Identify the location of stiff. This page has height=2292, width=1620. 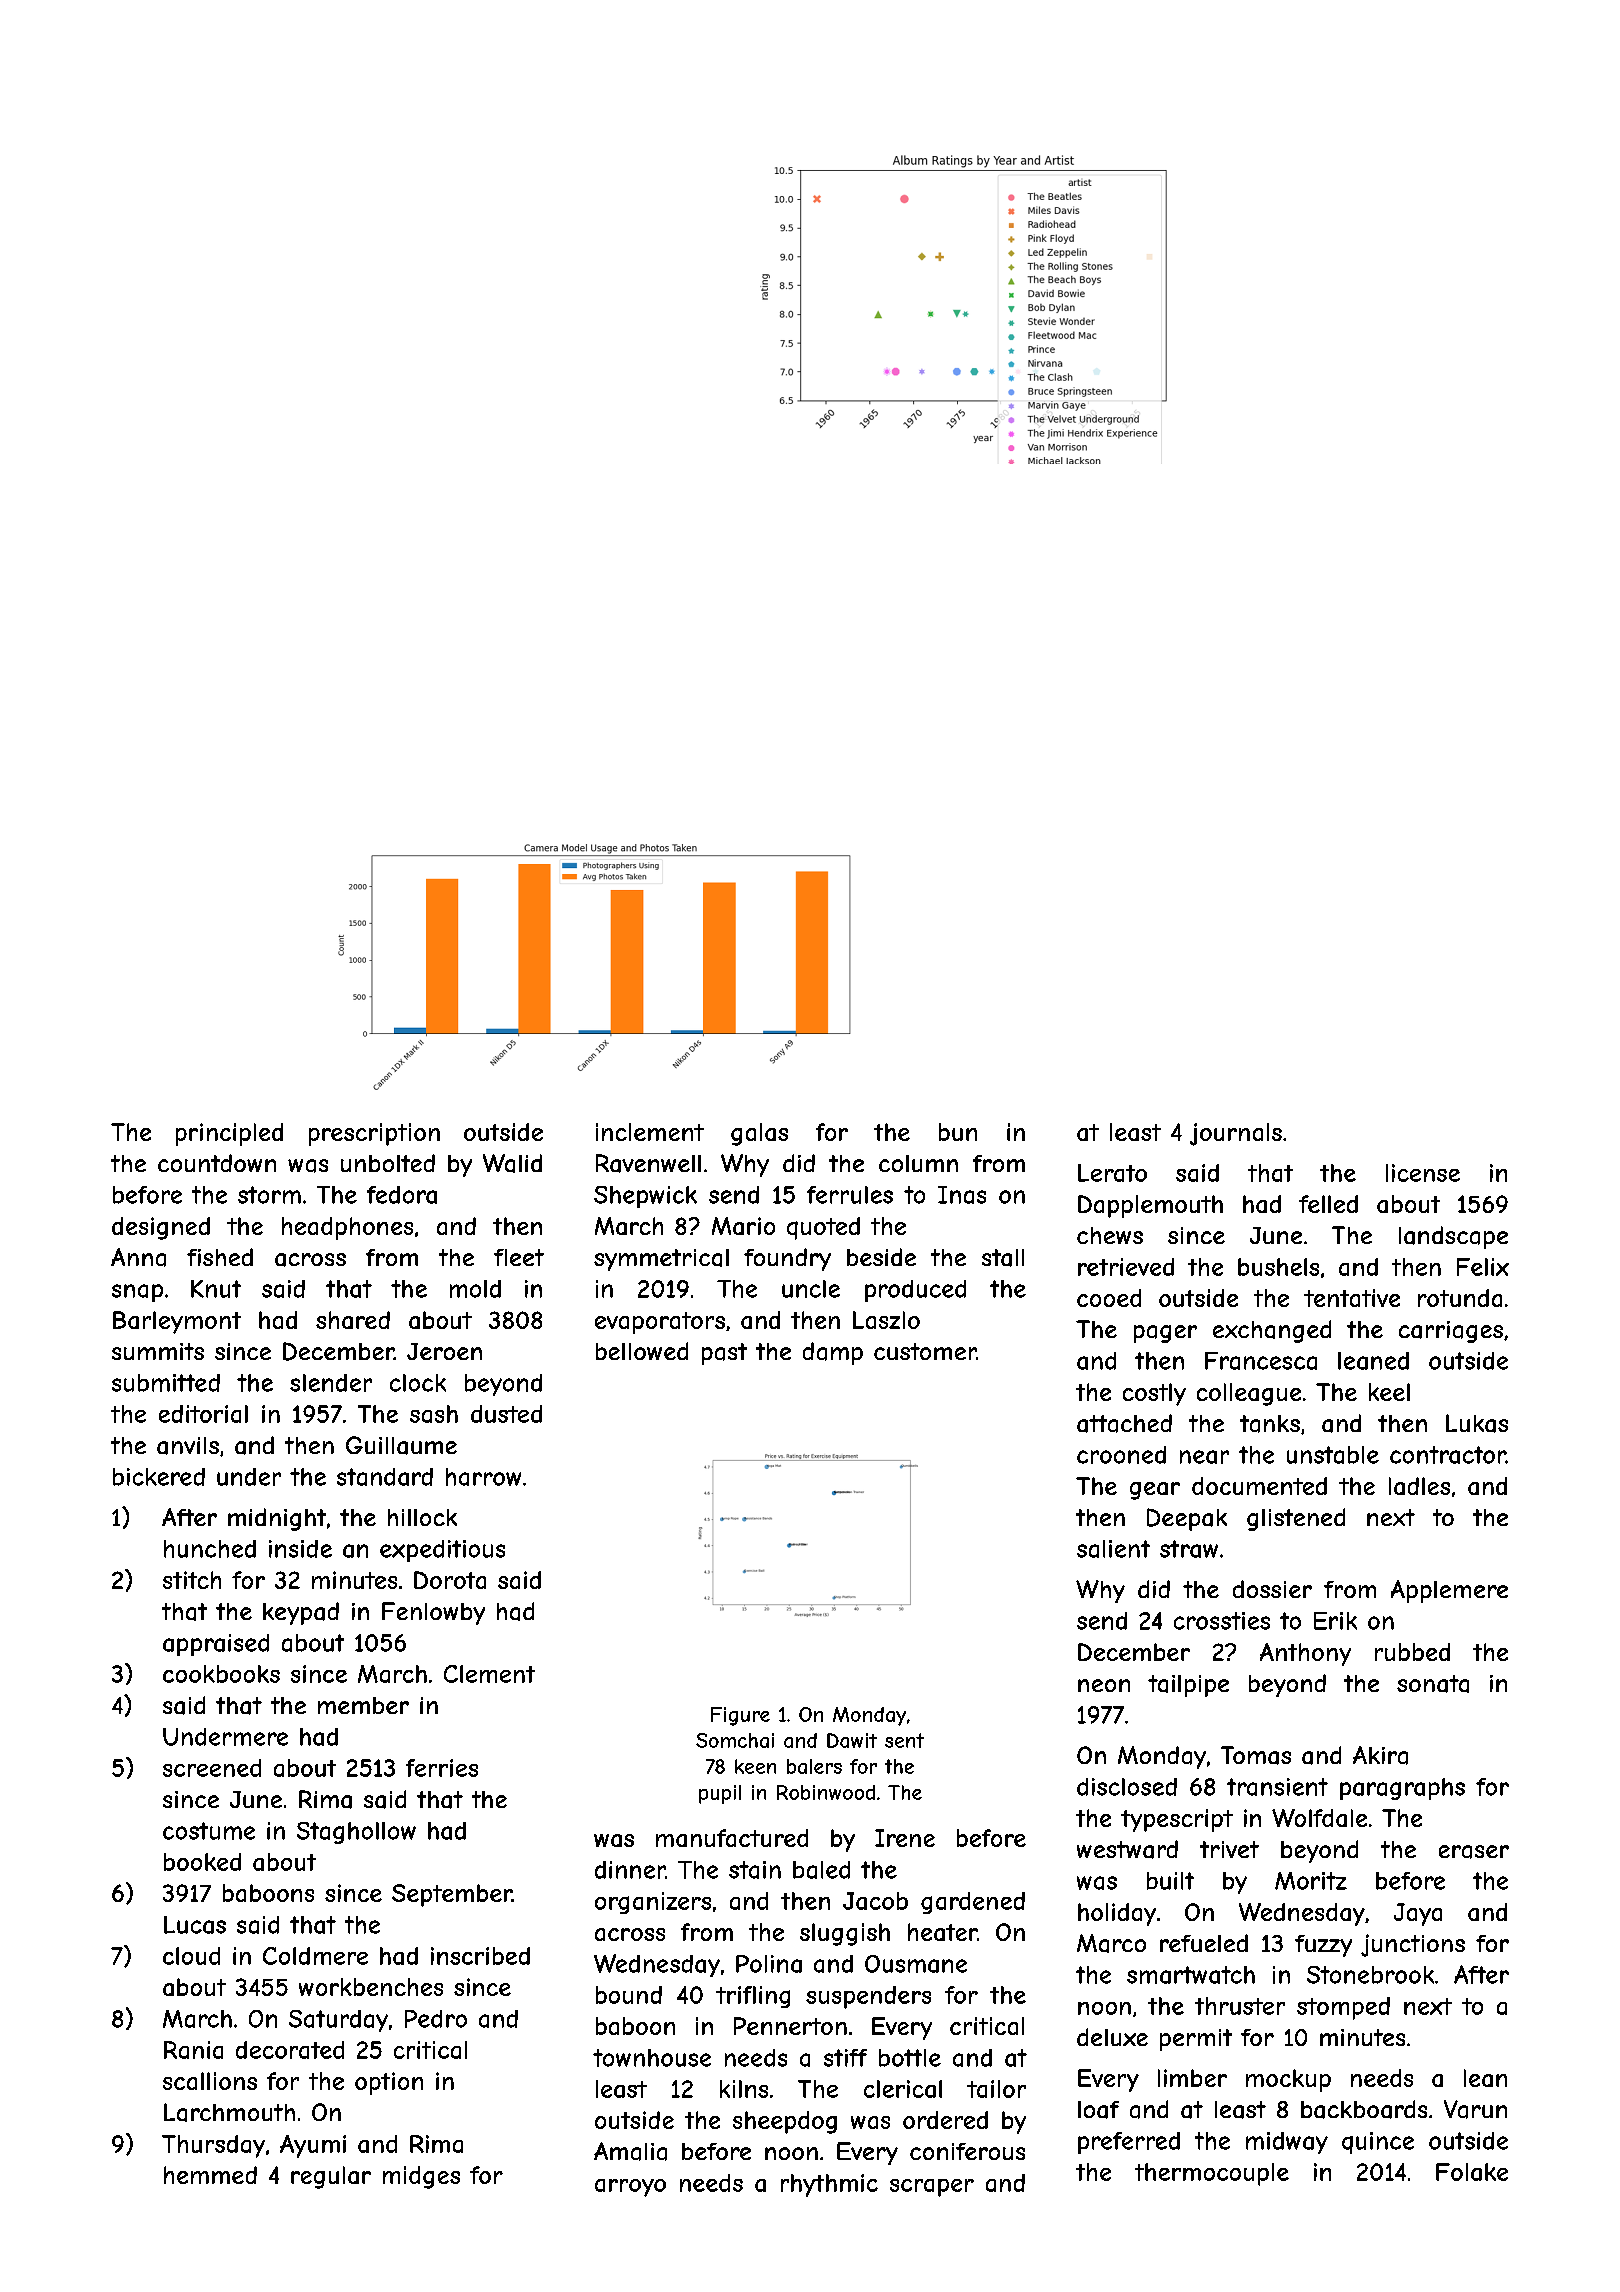
(845, 2058).
